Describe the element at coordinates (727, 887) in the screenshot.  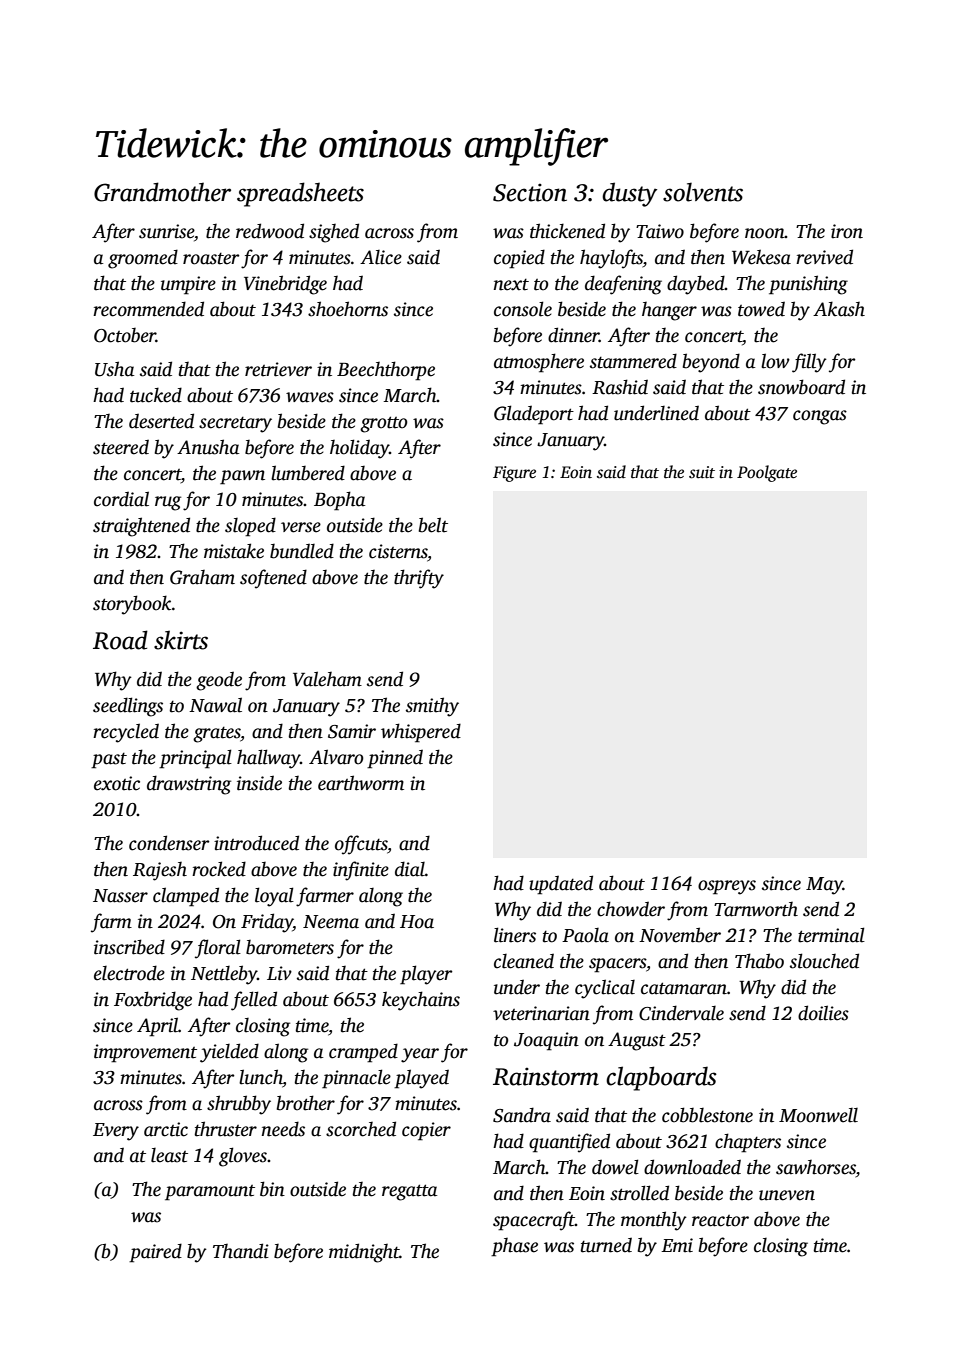
I see `ospreys` at that location.
